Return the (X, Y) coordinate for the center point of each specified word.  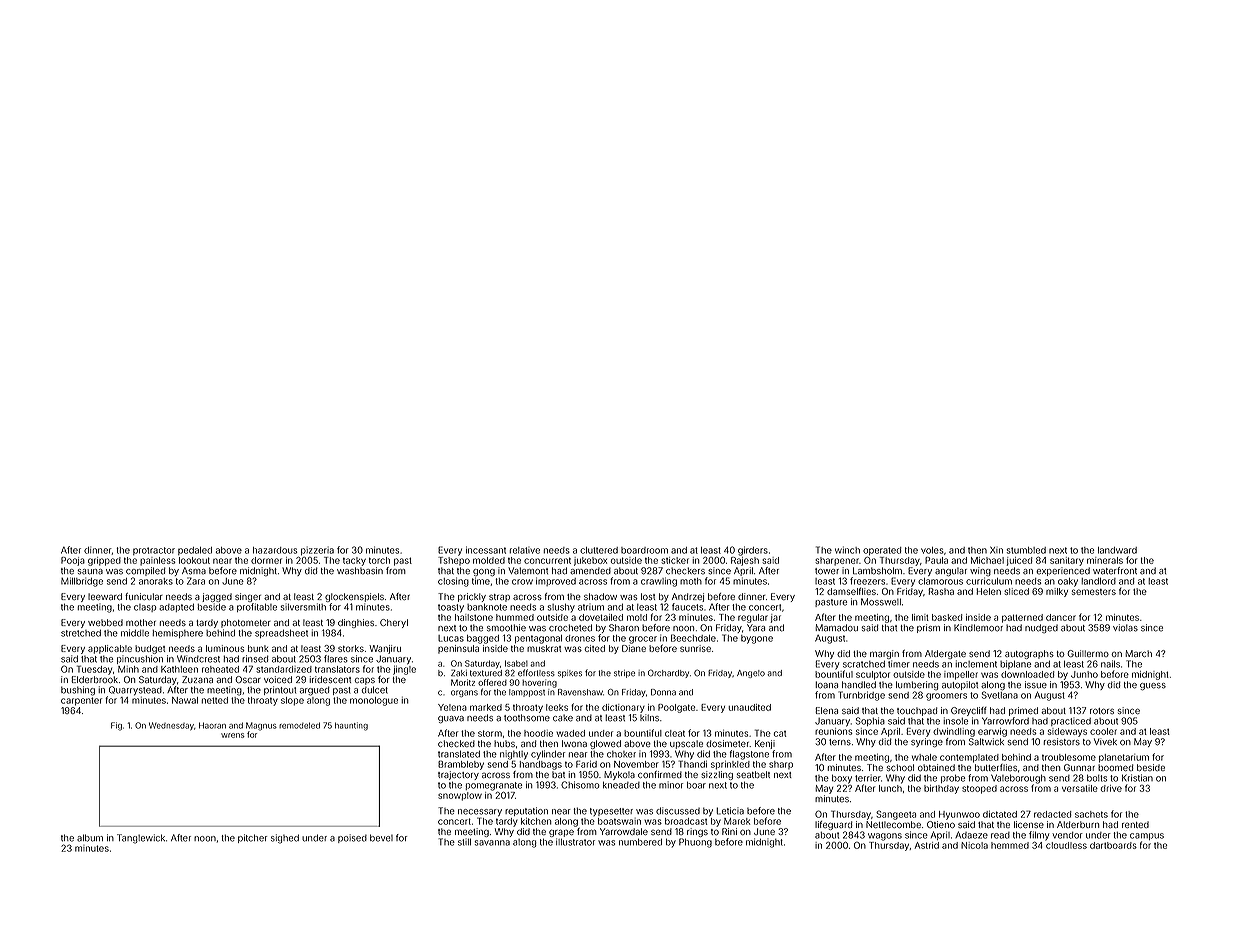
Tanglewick (141, 839)
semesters (1094, 592)
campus (1147, 836)
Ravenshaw (580, 692)
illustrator (575, 842)
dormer (266, 560)
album (90, 838)
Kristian (1137, 778)
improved (556, 581)
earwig (992, 732)
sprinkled (730, 765)
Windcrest (198, 659)
